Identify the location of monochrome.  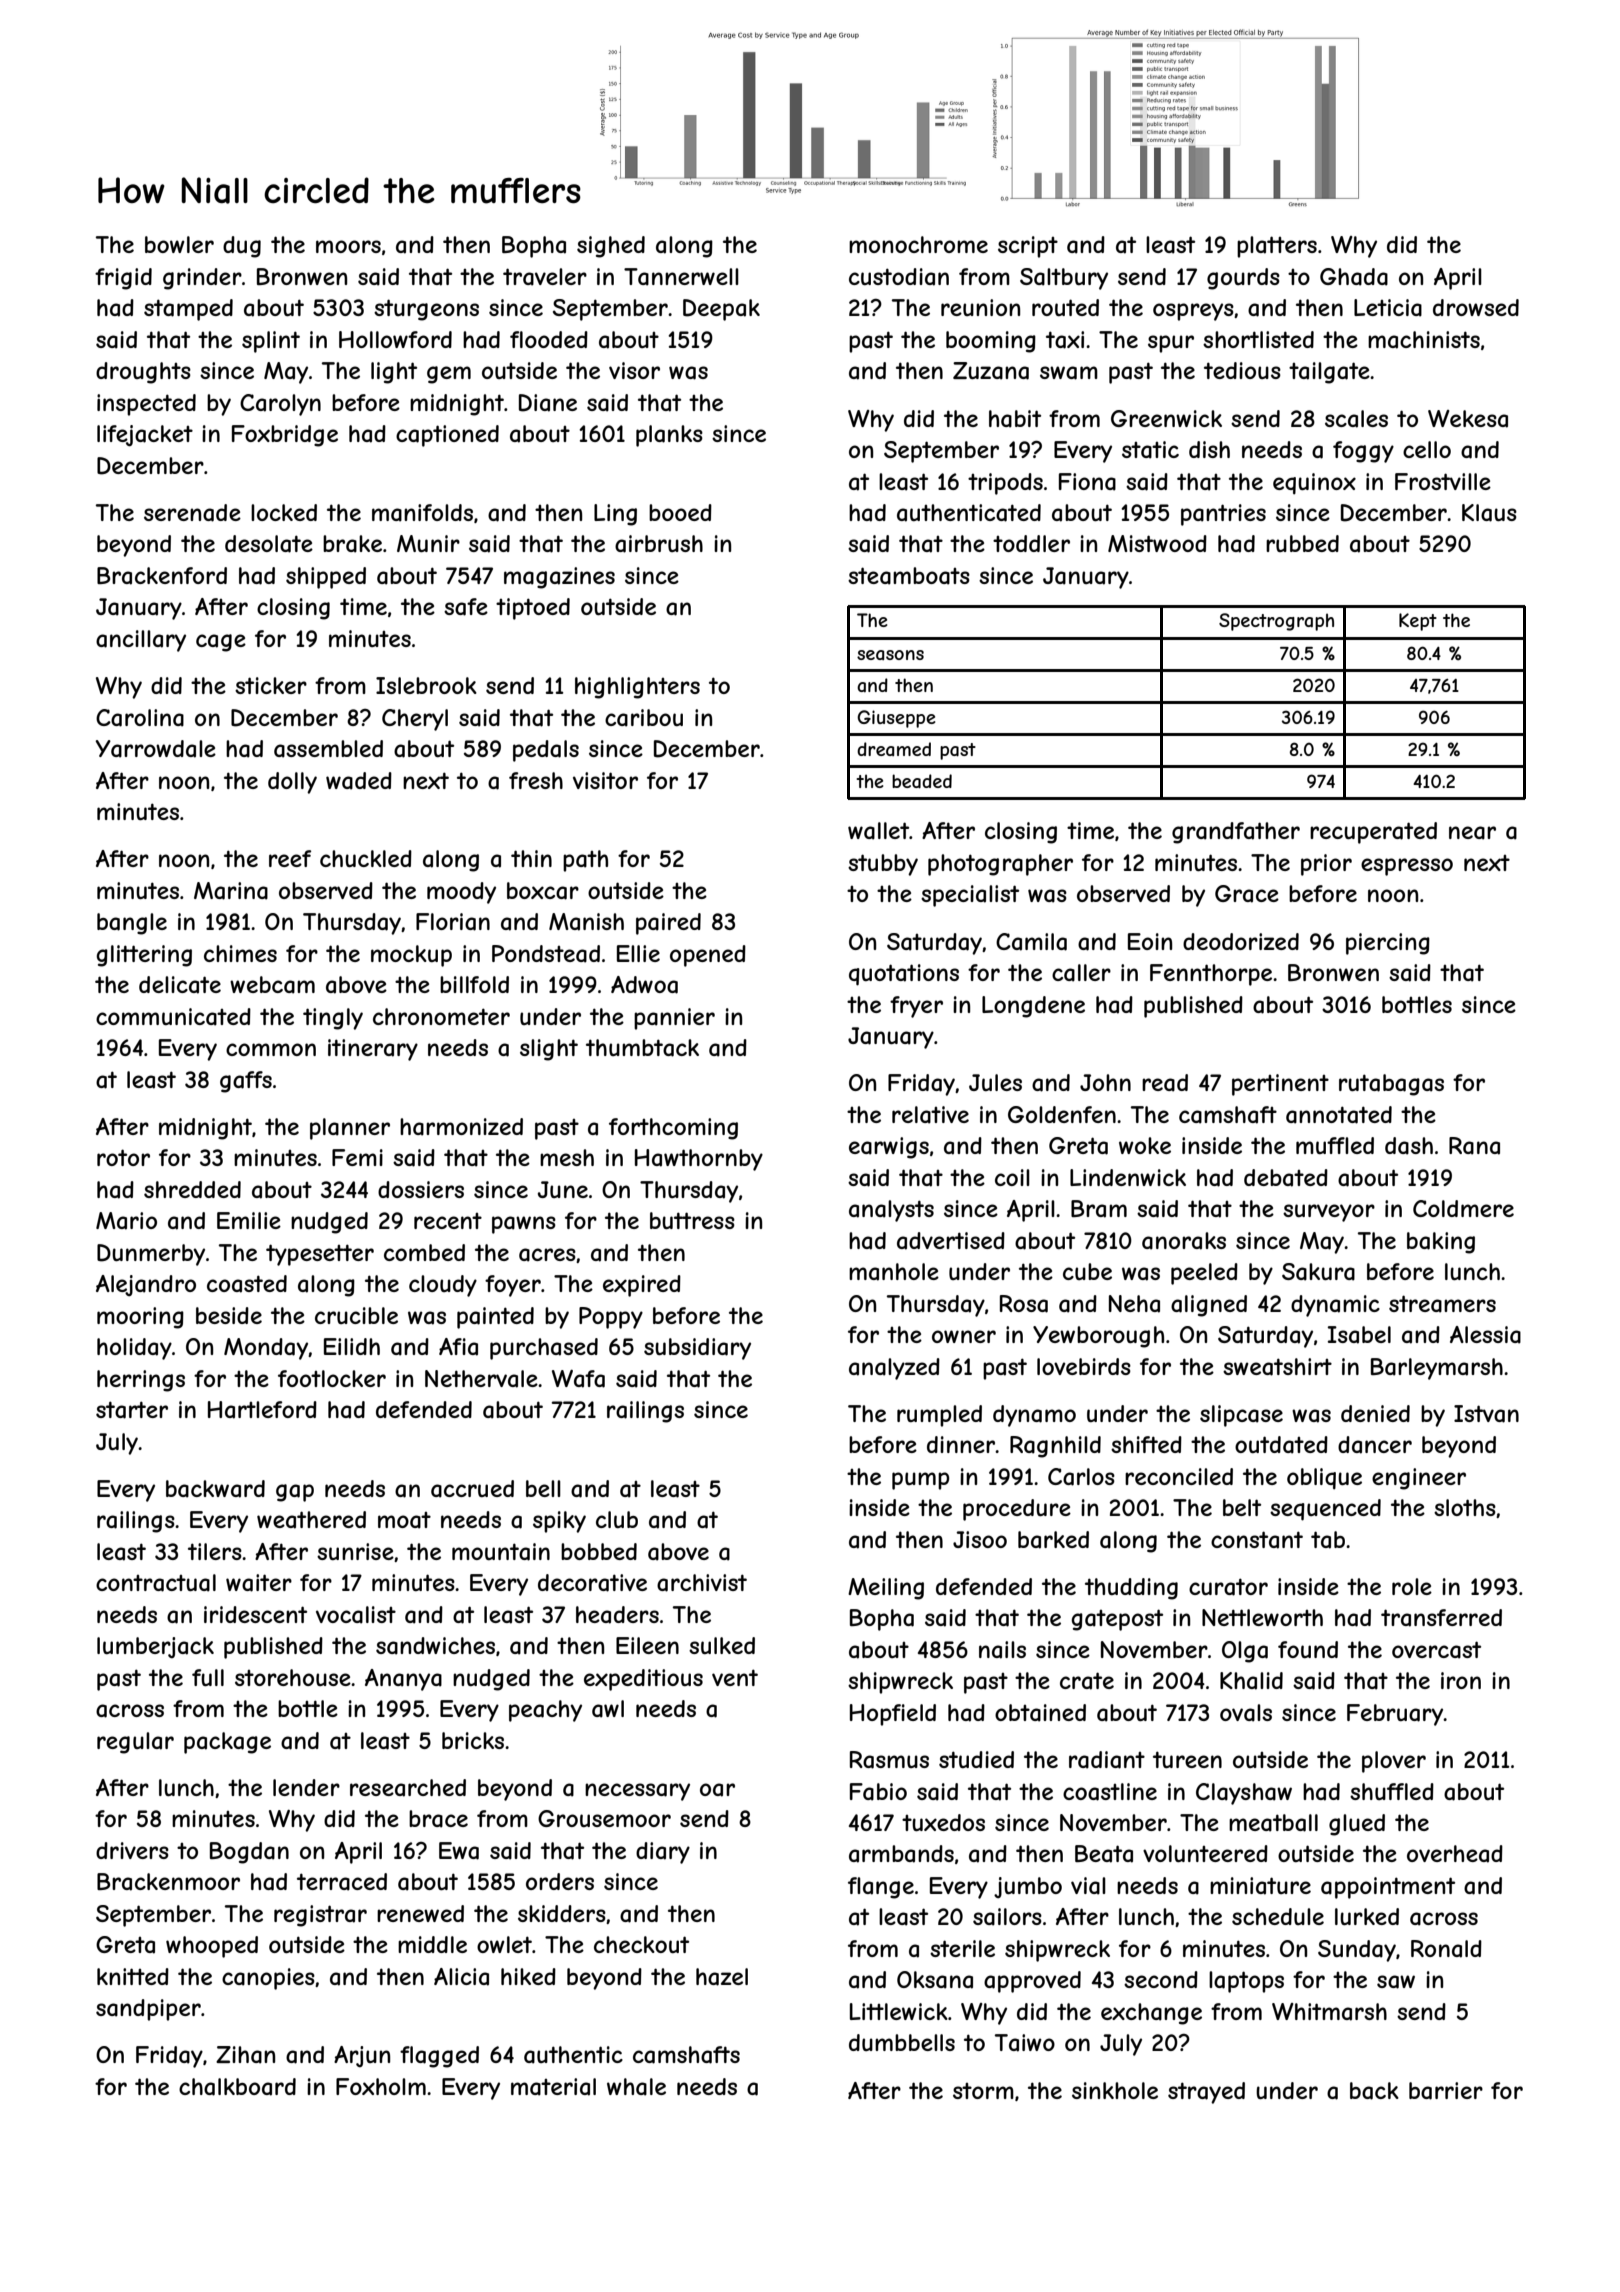
(918, 244).
